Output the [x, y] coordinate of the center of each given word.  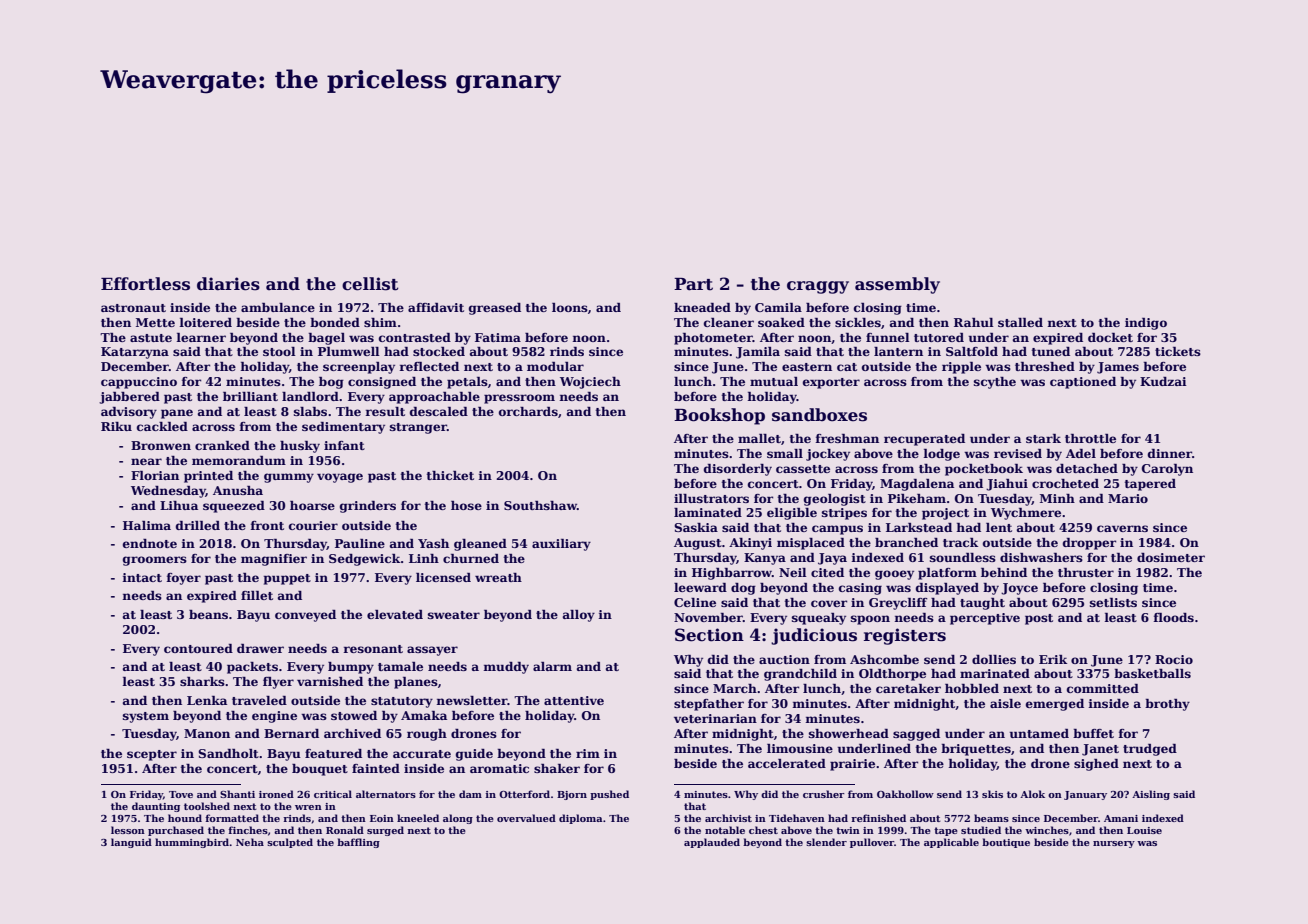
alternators [386, 794]
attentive [574, 700]
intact [142, 577]
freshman [847, 438]
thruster [1086, 572]
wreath [498, 577]
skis [992, 794]
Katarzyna [135, 353]
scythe [995, 383]
